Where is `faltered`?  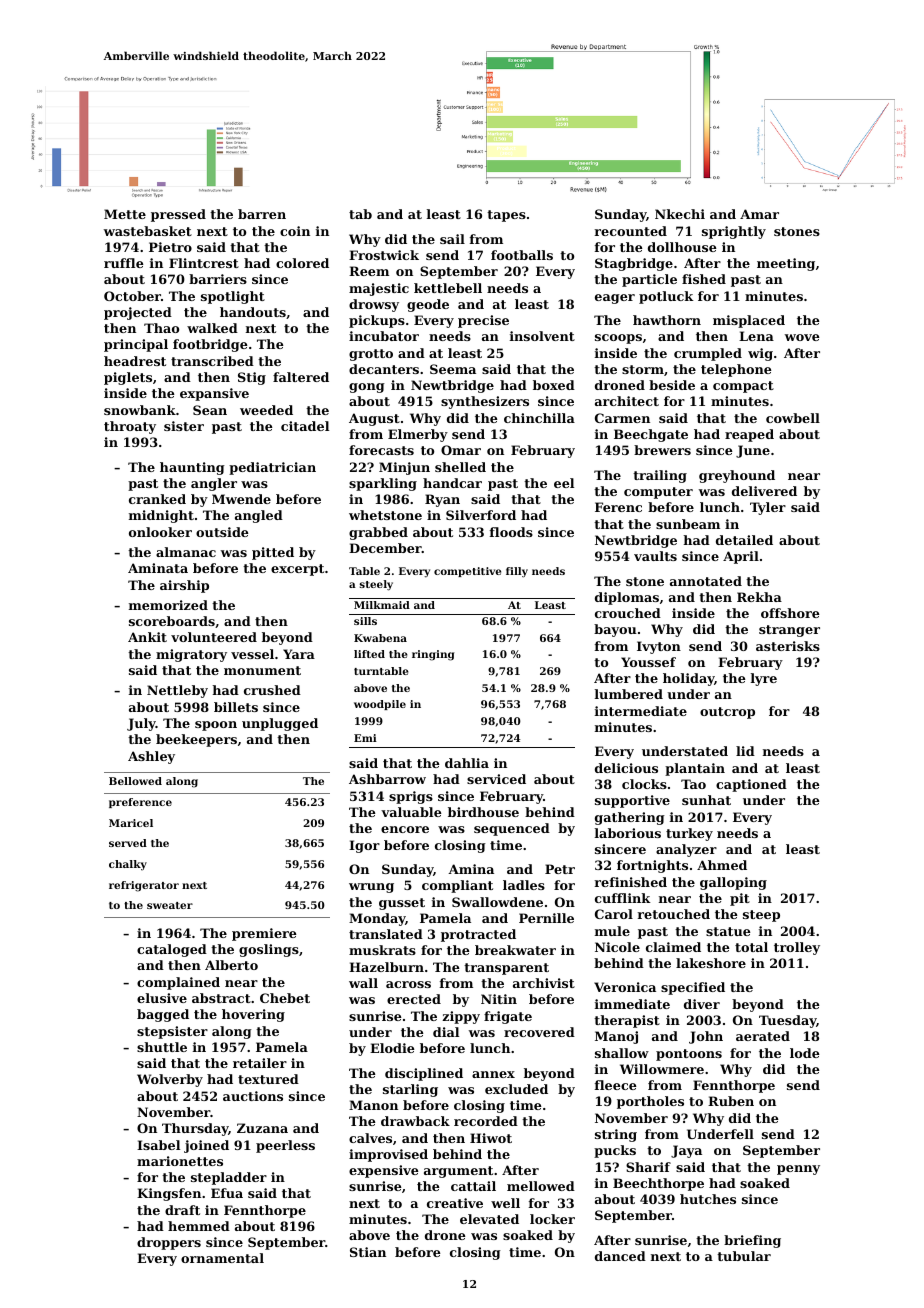
faltered is located at coordinates (301, 377).
